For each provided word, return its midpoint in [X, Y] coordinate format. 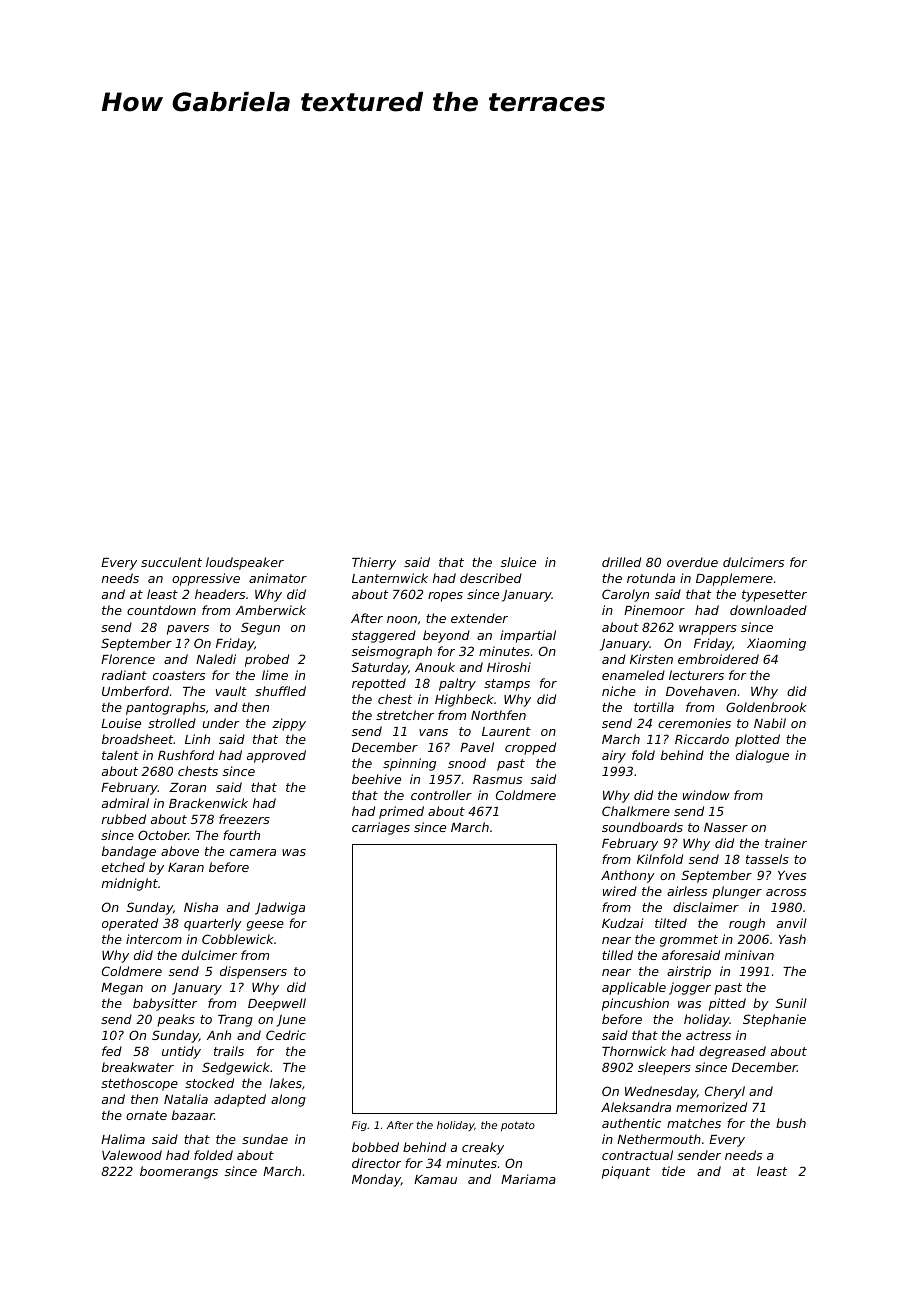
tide [673, 1171]
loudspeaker [245, 563]
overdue [692, 562]
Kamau [435, 1179]
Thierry [374, 563]
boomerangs [179, 1172]
